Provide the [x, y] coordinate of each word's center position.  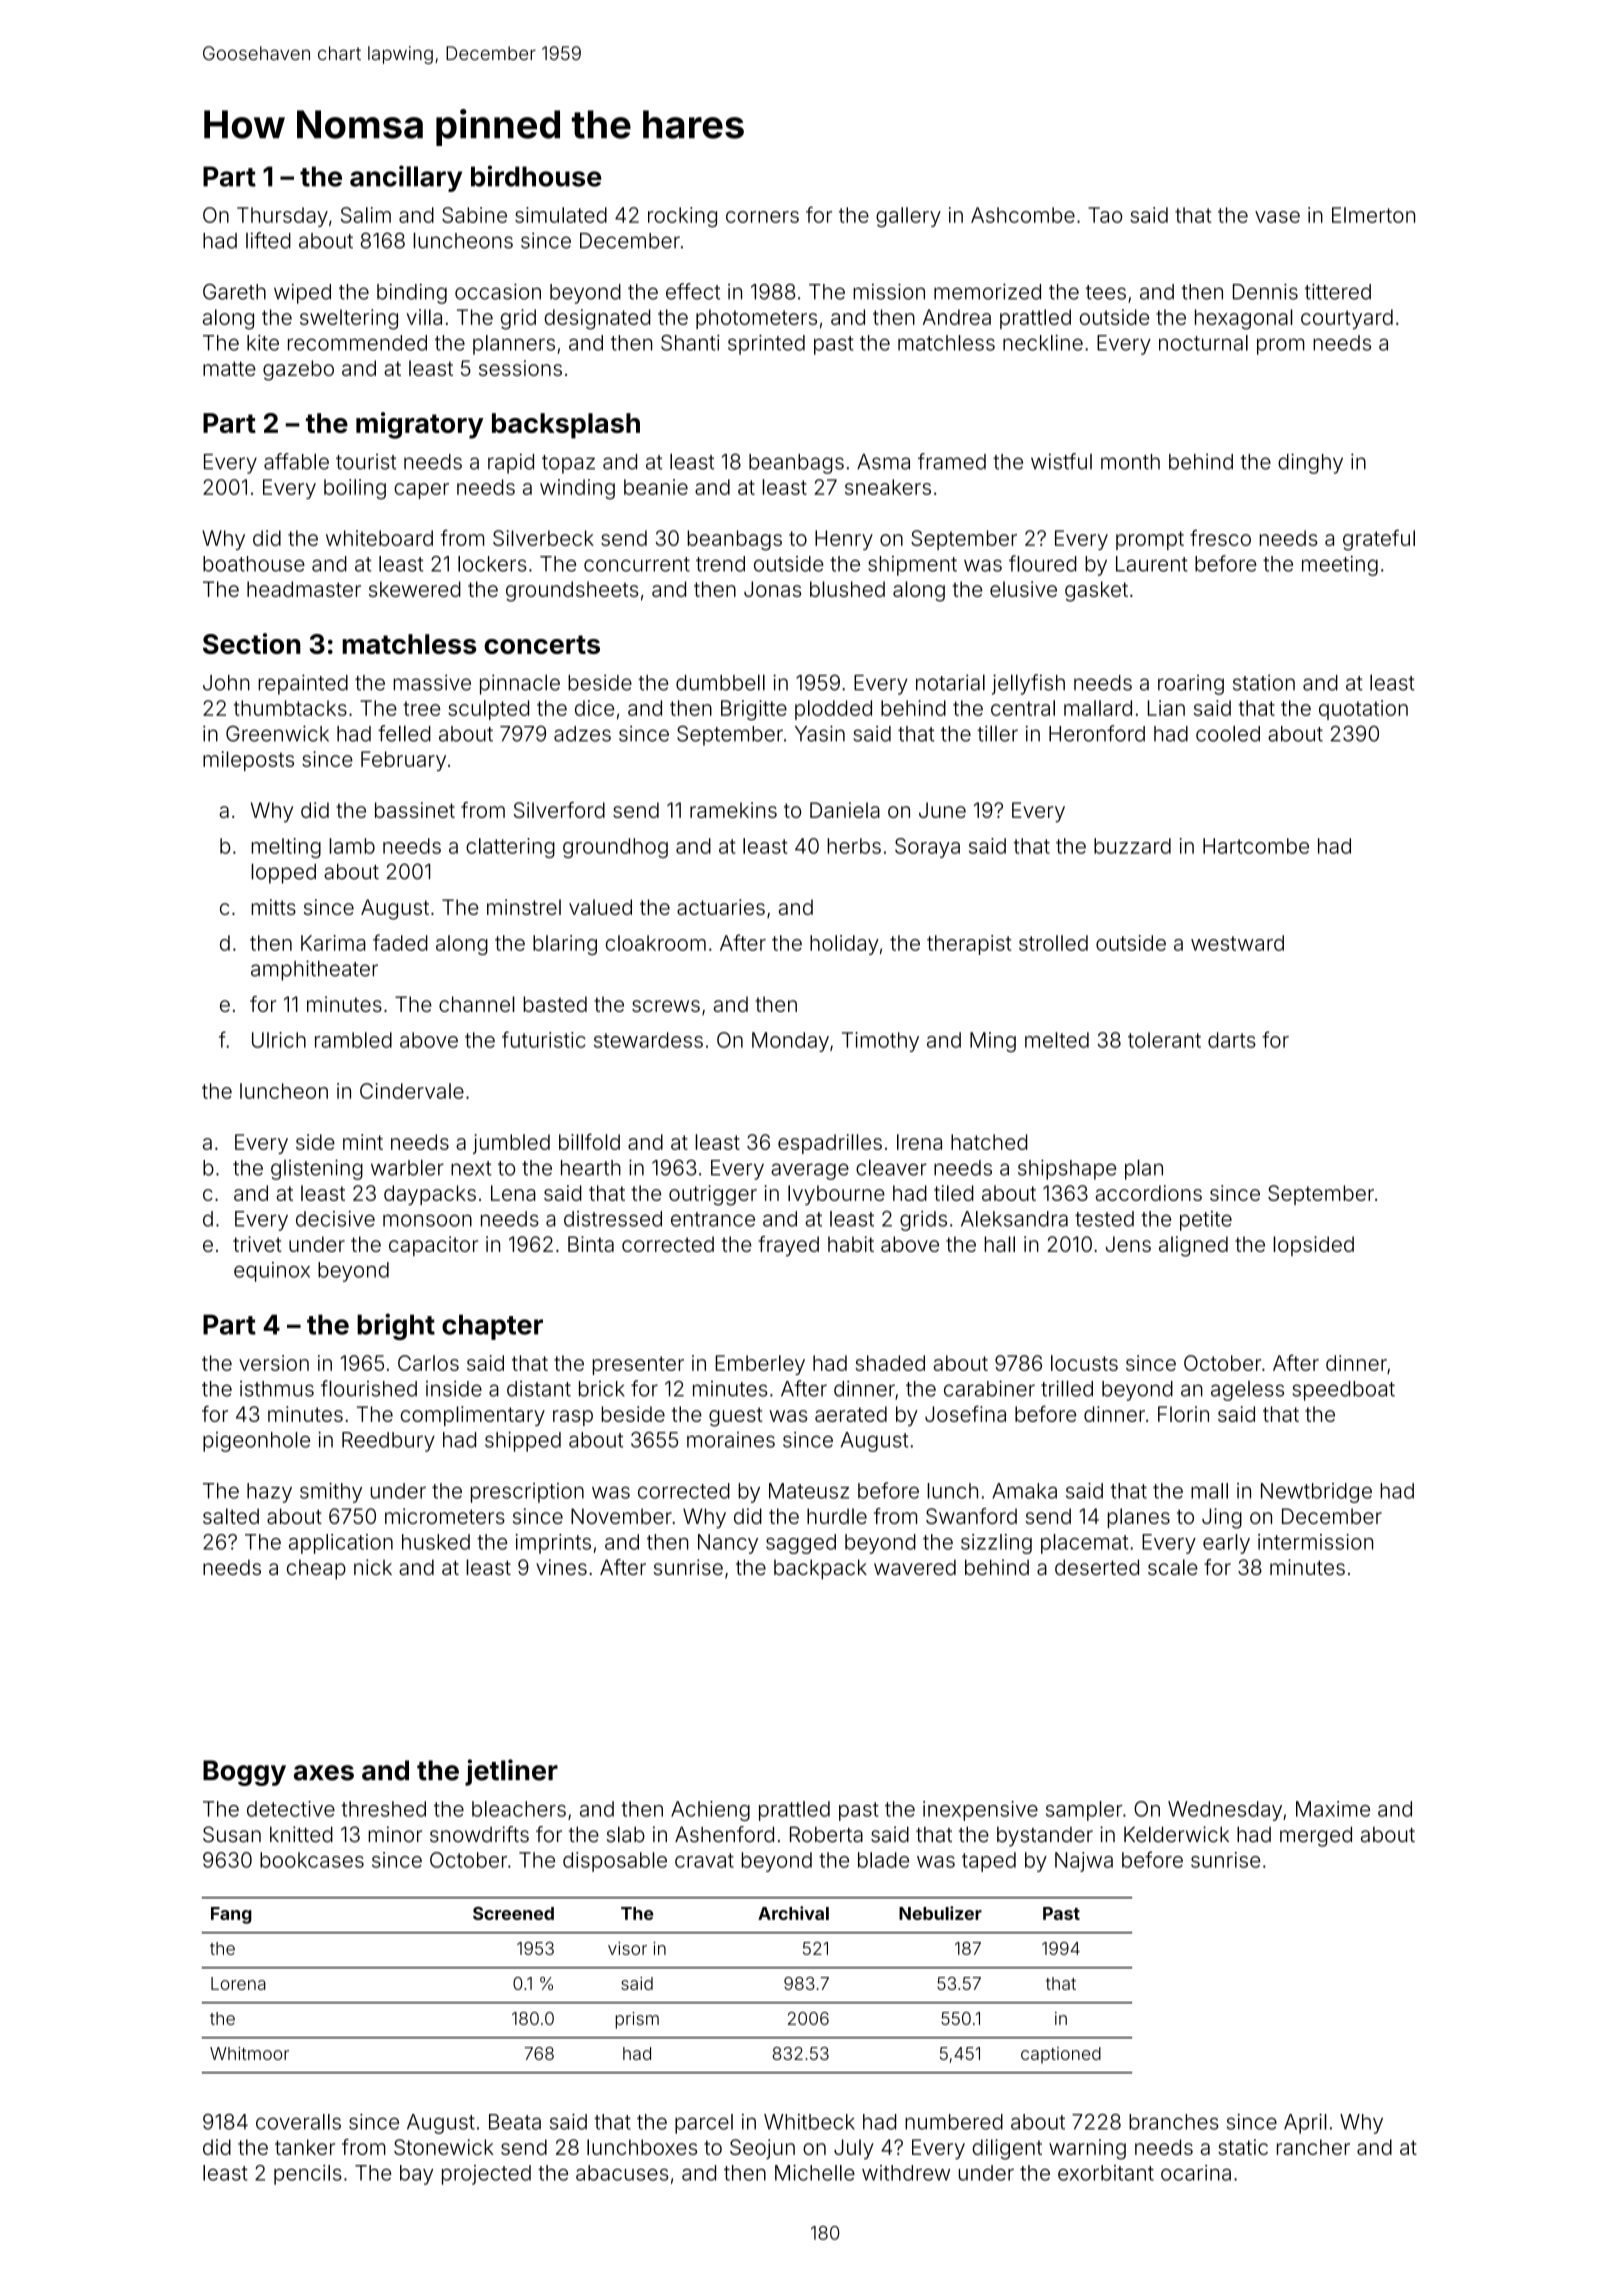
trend [720, 564]
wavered [915, 1567]
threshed [383, 1809]
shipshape [1067, 1169]
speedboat [1343, 1391]
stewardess [648, 1040]
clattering [510, 848]
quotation [1363, 710]
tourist [366, 461]
